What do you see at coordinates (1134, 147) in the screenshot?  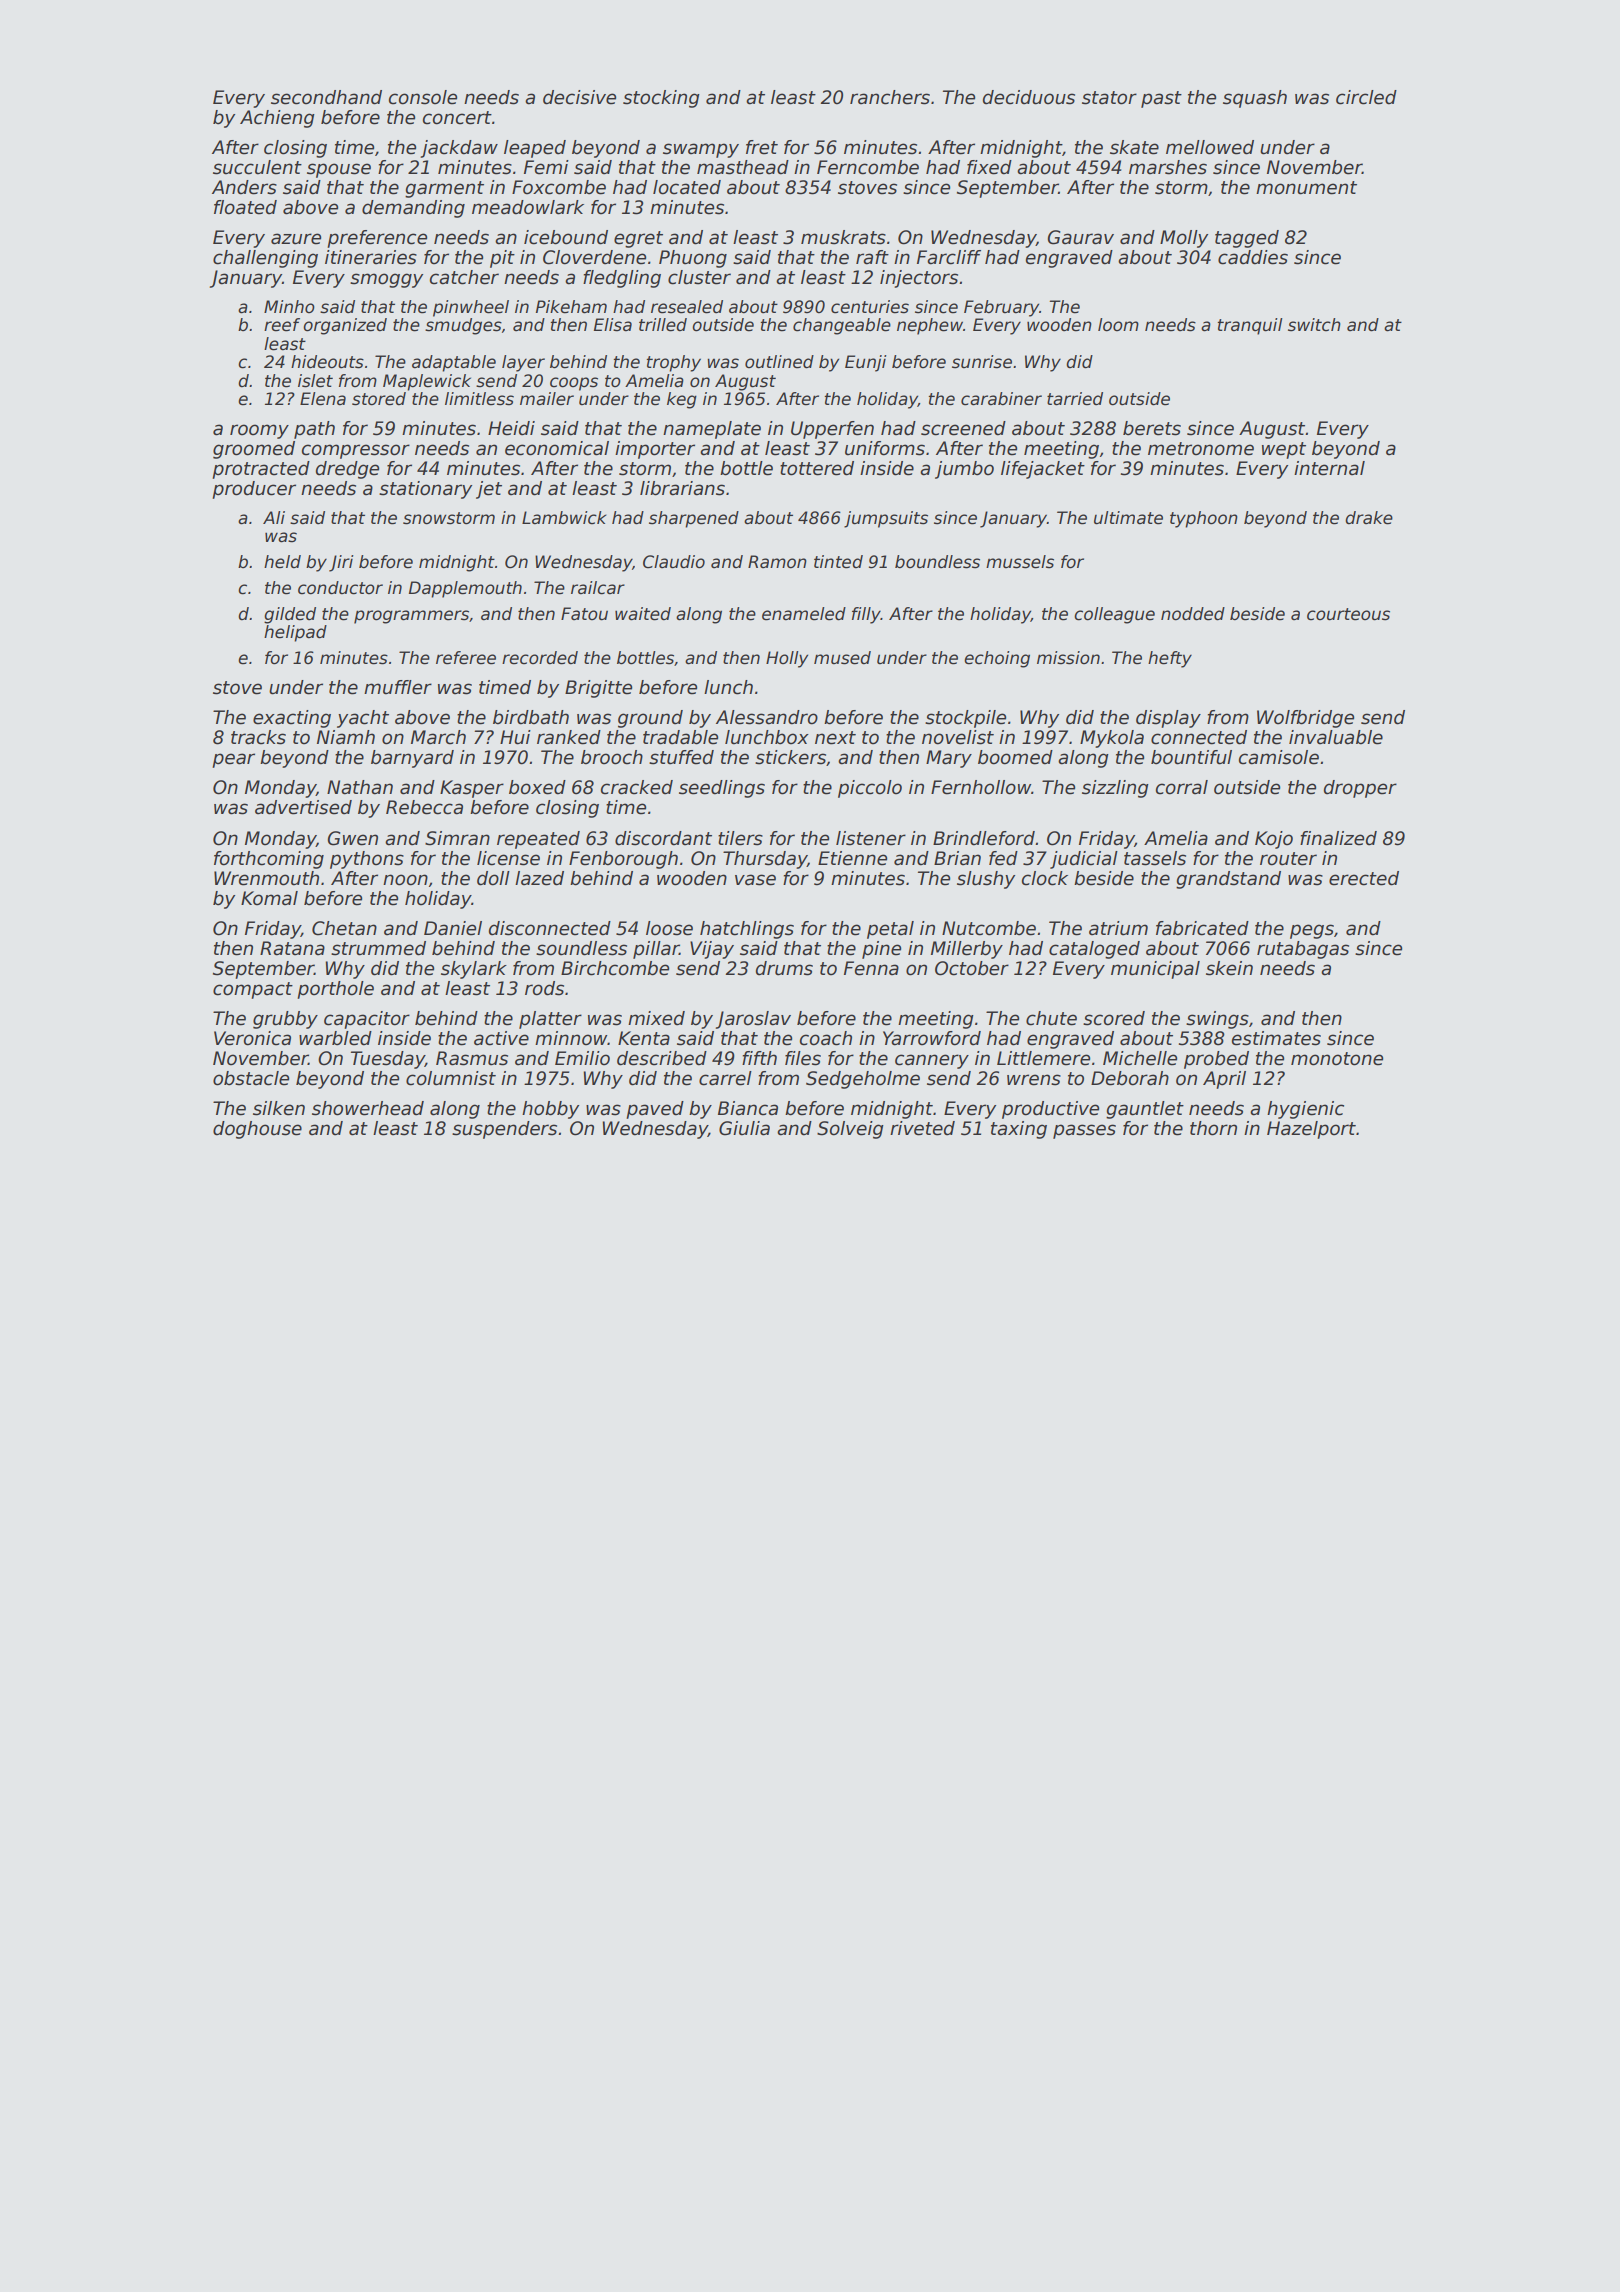 I see `skate` at bounding box center [1134, 147].
